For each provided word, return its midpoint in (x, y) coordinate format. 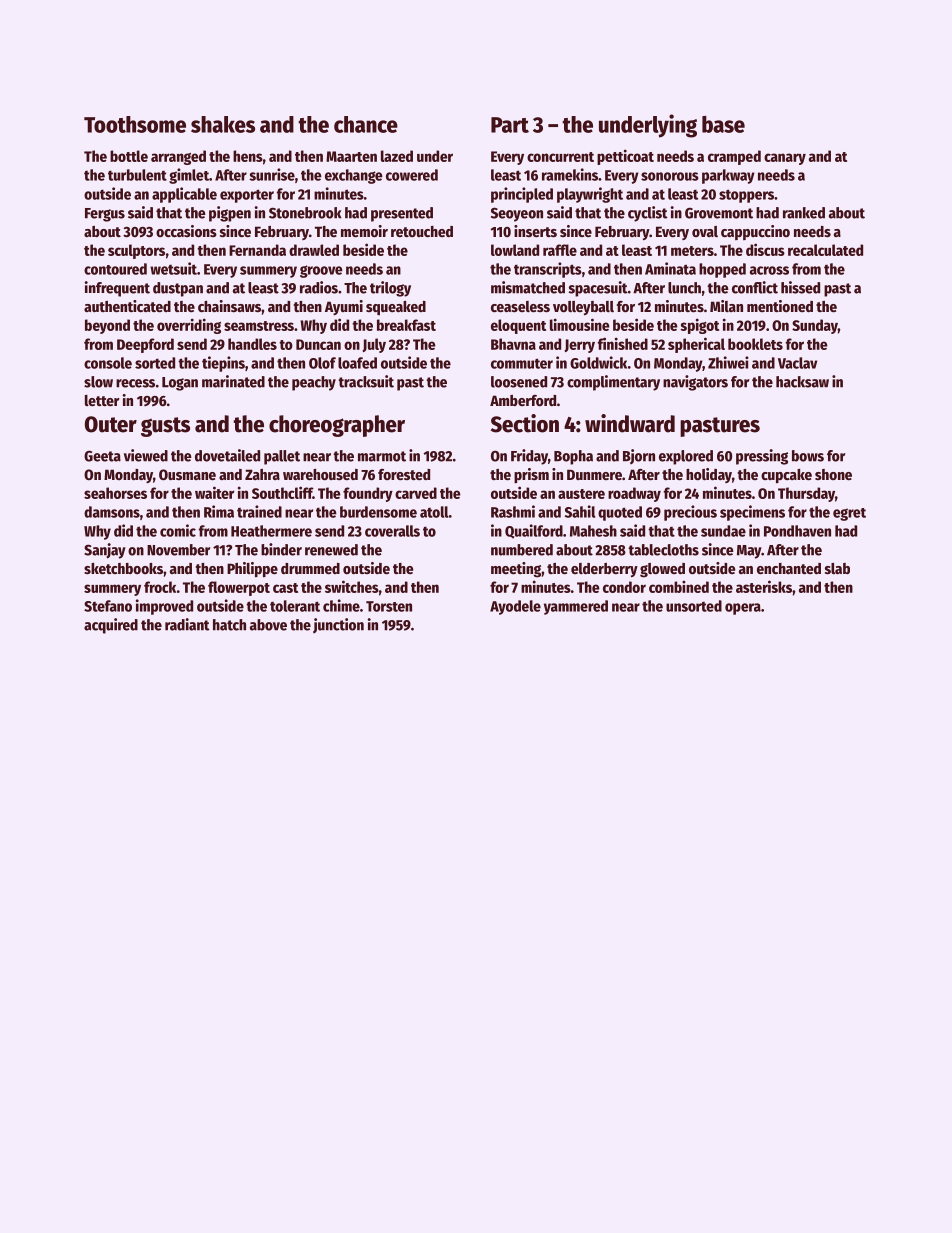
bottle (129, 156)
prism (531, 475)
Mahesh (593, 531)
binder (281, 549)
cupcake (786, 476)
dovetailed (227, 455)
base (723, 124)
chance (366, 124)
